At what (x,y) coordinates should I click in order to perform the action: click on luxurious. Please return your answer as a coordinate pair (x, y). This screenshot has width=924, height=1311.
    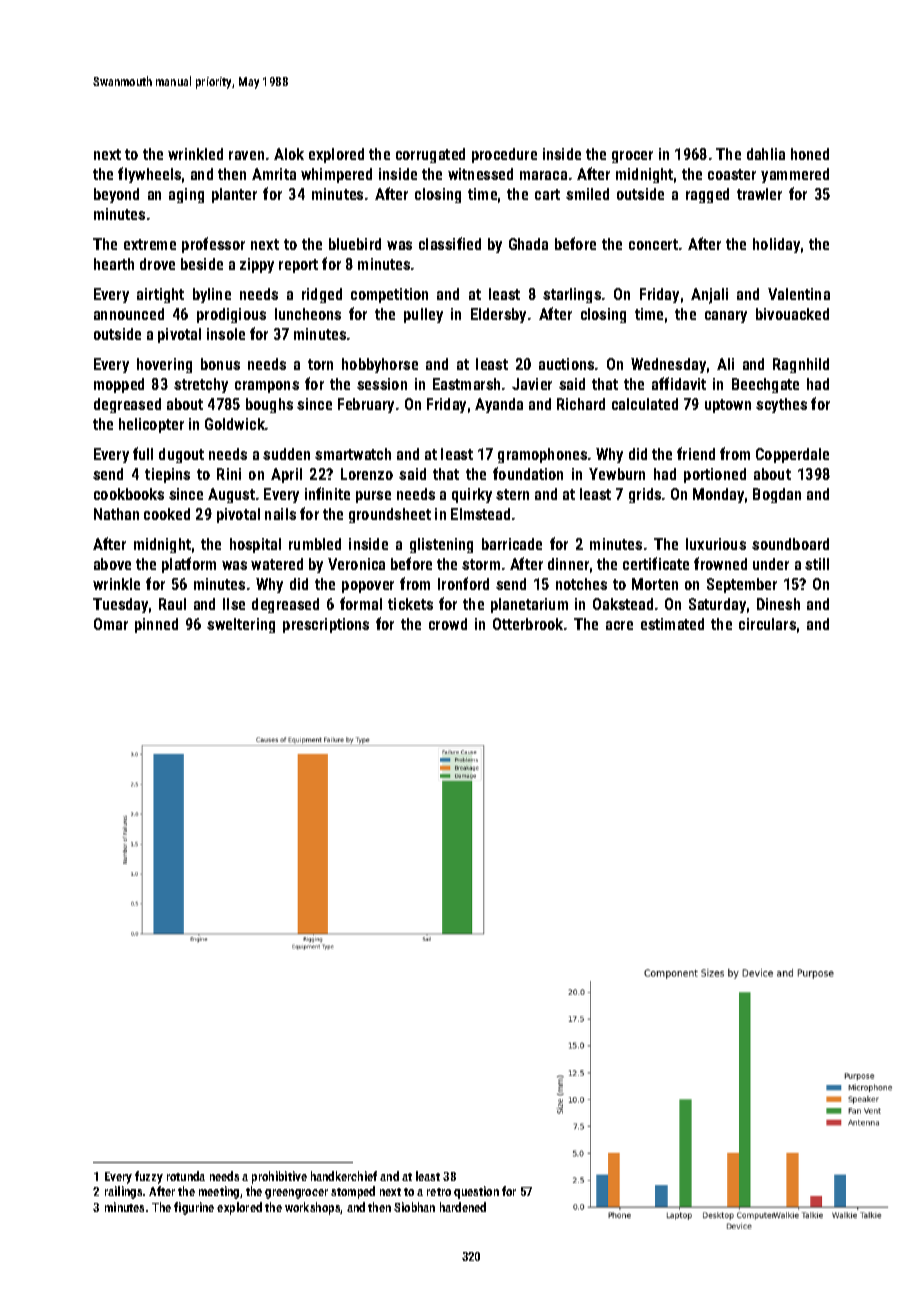
    Looking at the image, I should click on (716, 544).
